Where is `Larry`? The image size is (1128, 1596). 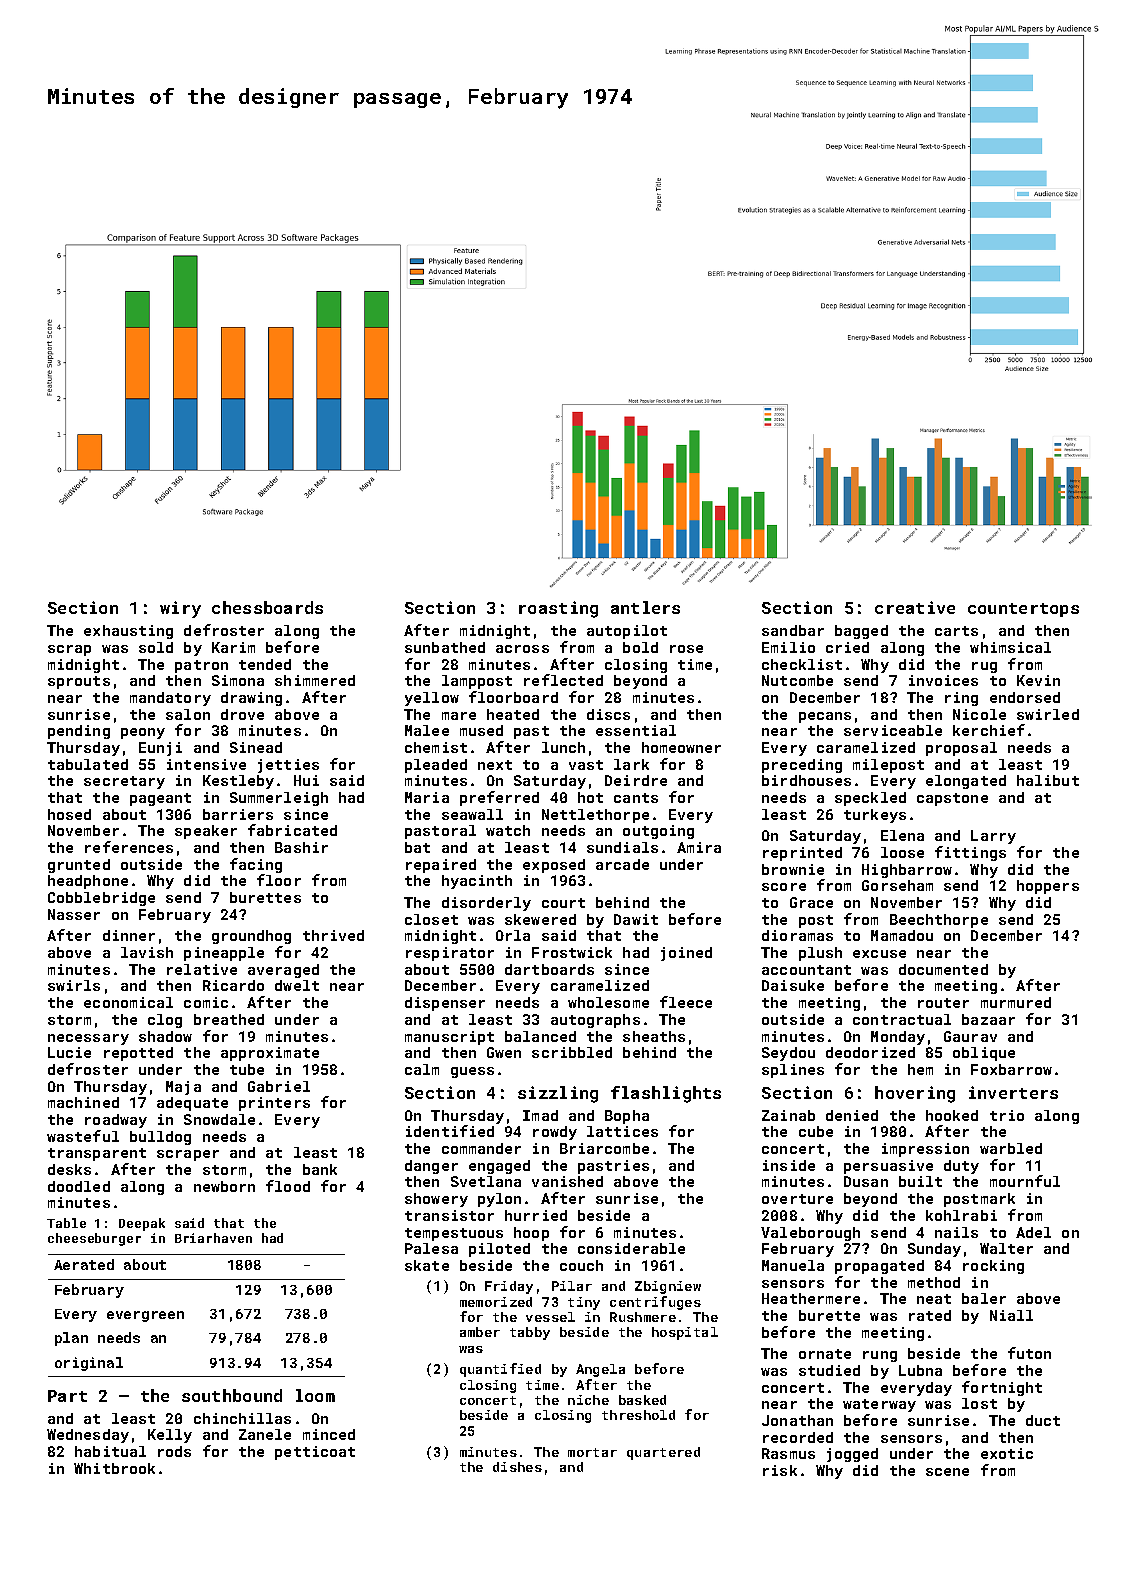
Larry is located at coordinates (993, 837).
